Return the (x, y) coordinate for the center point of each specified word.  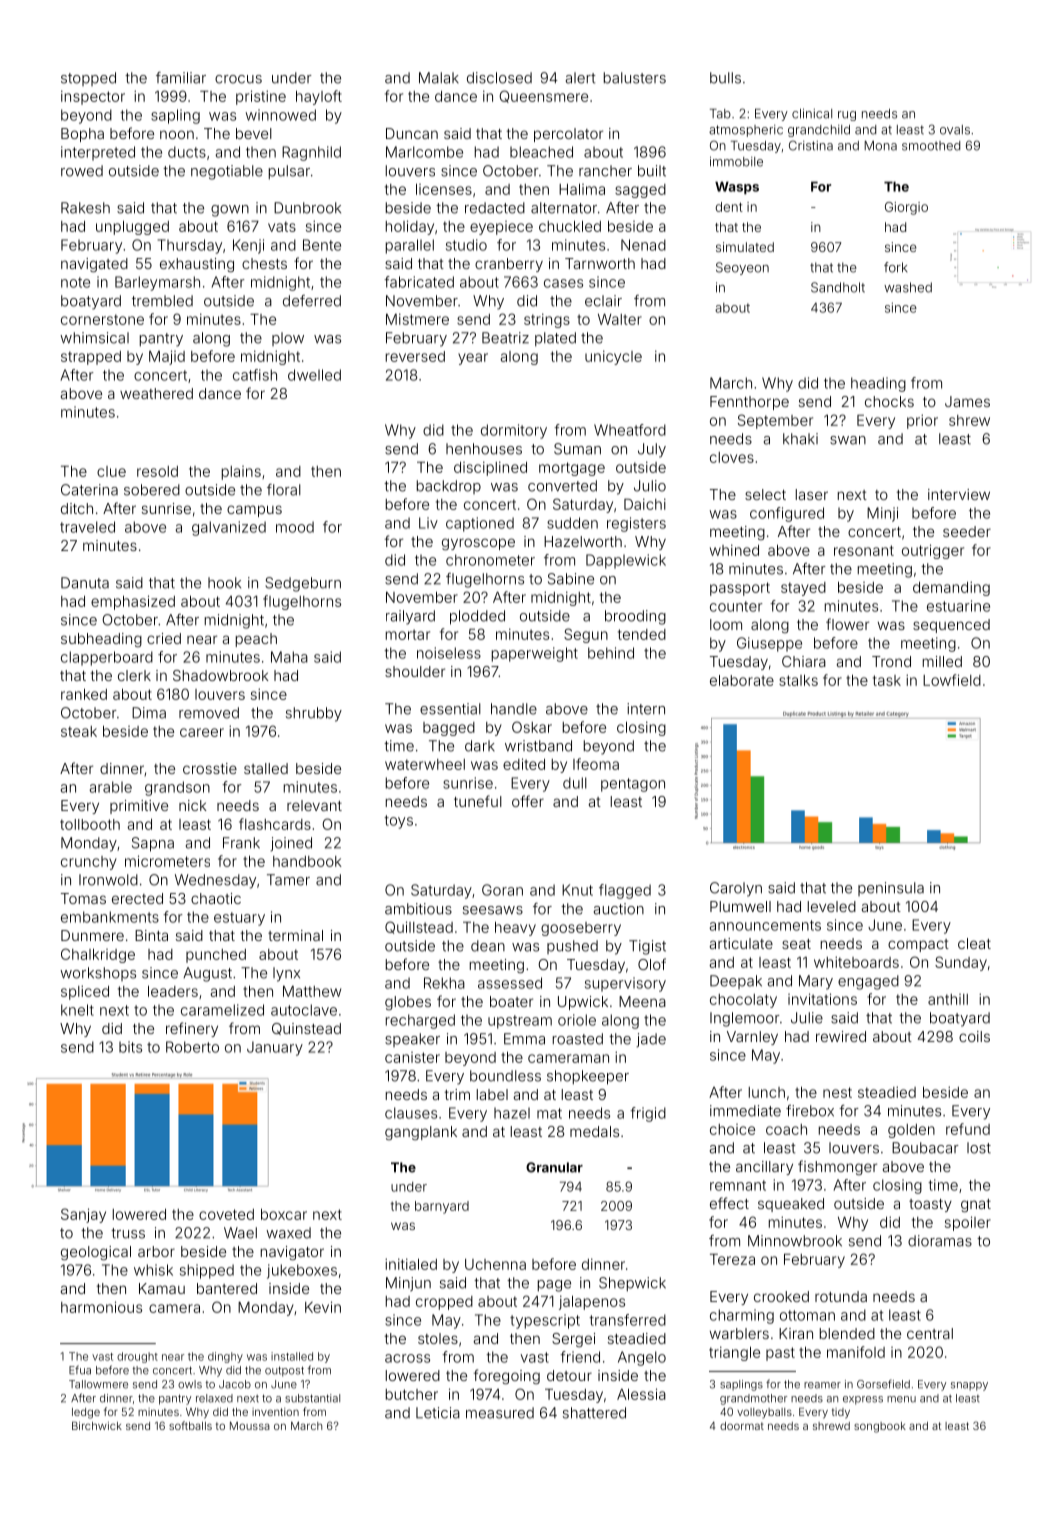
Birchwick (97, 1425)
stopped (88, 79)
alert (581, 78)
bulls (725, 78)
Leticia (438, 1413)
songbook (880, 1427)
